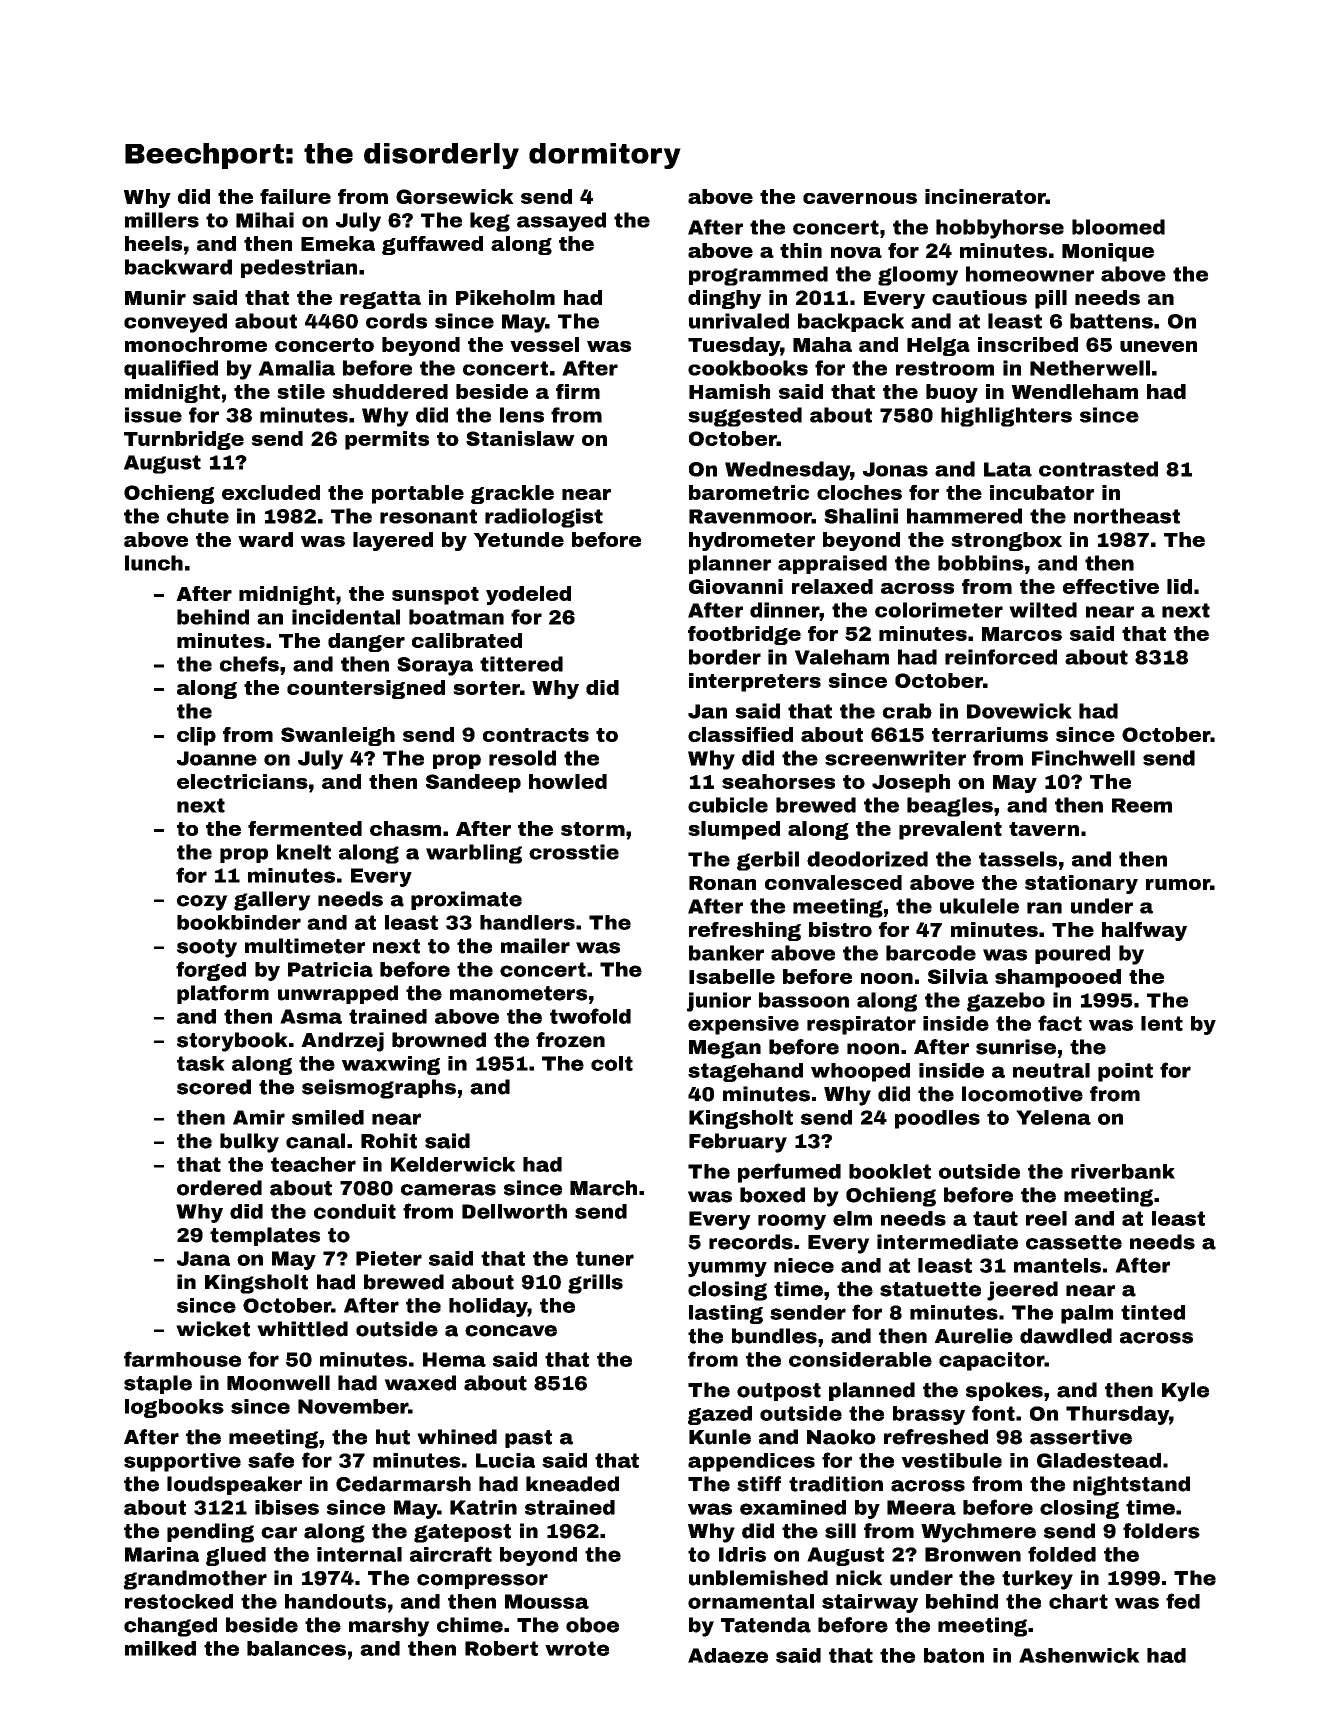  I want to click on incinerator, so click(985, 196).
